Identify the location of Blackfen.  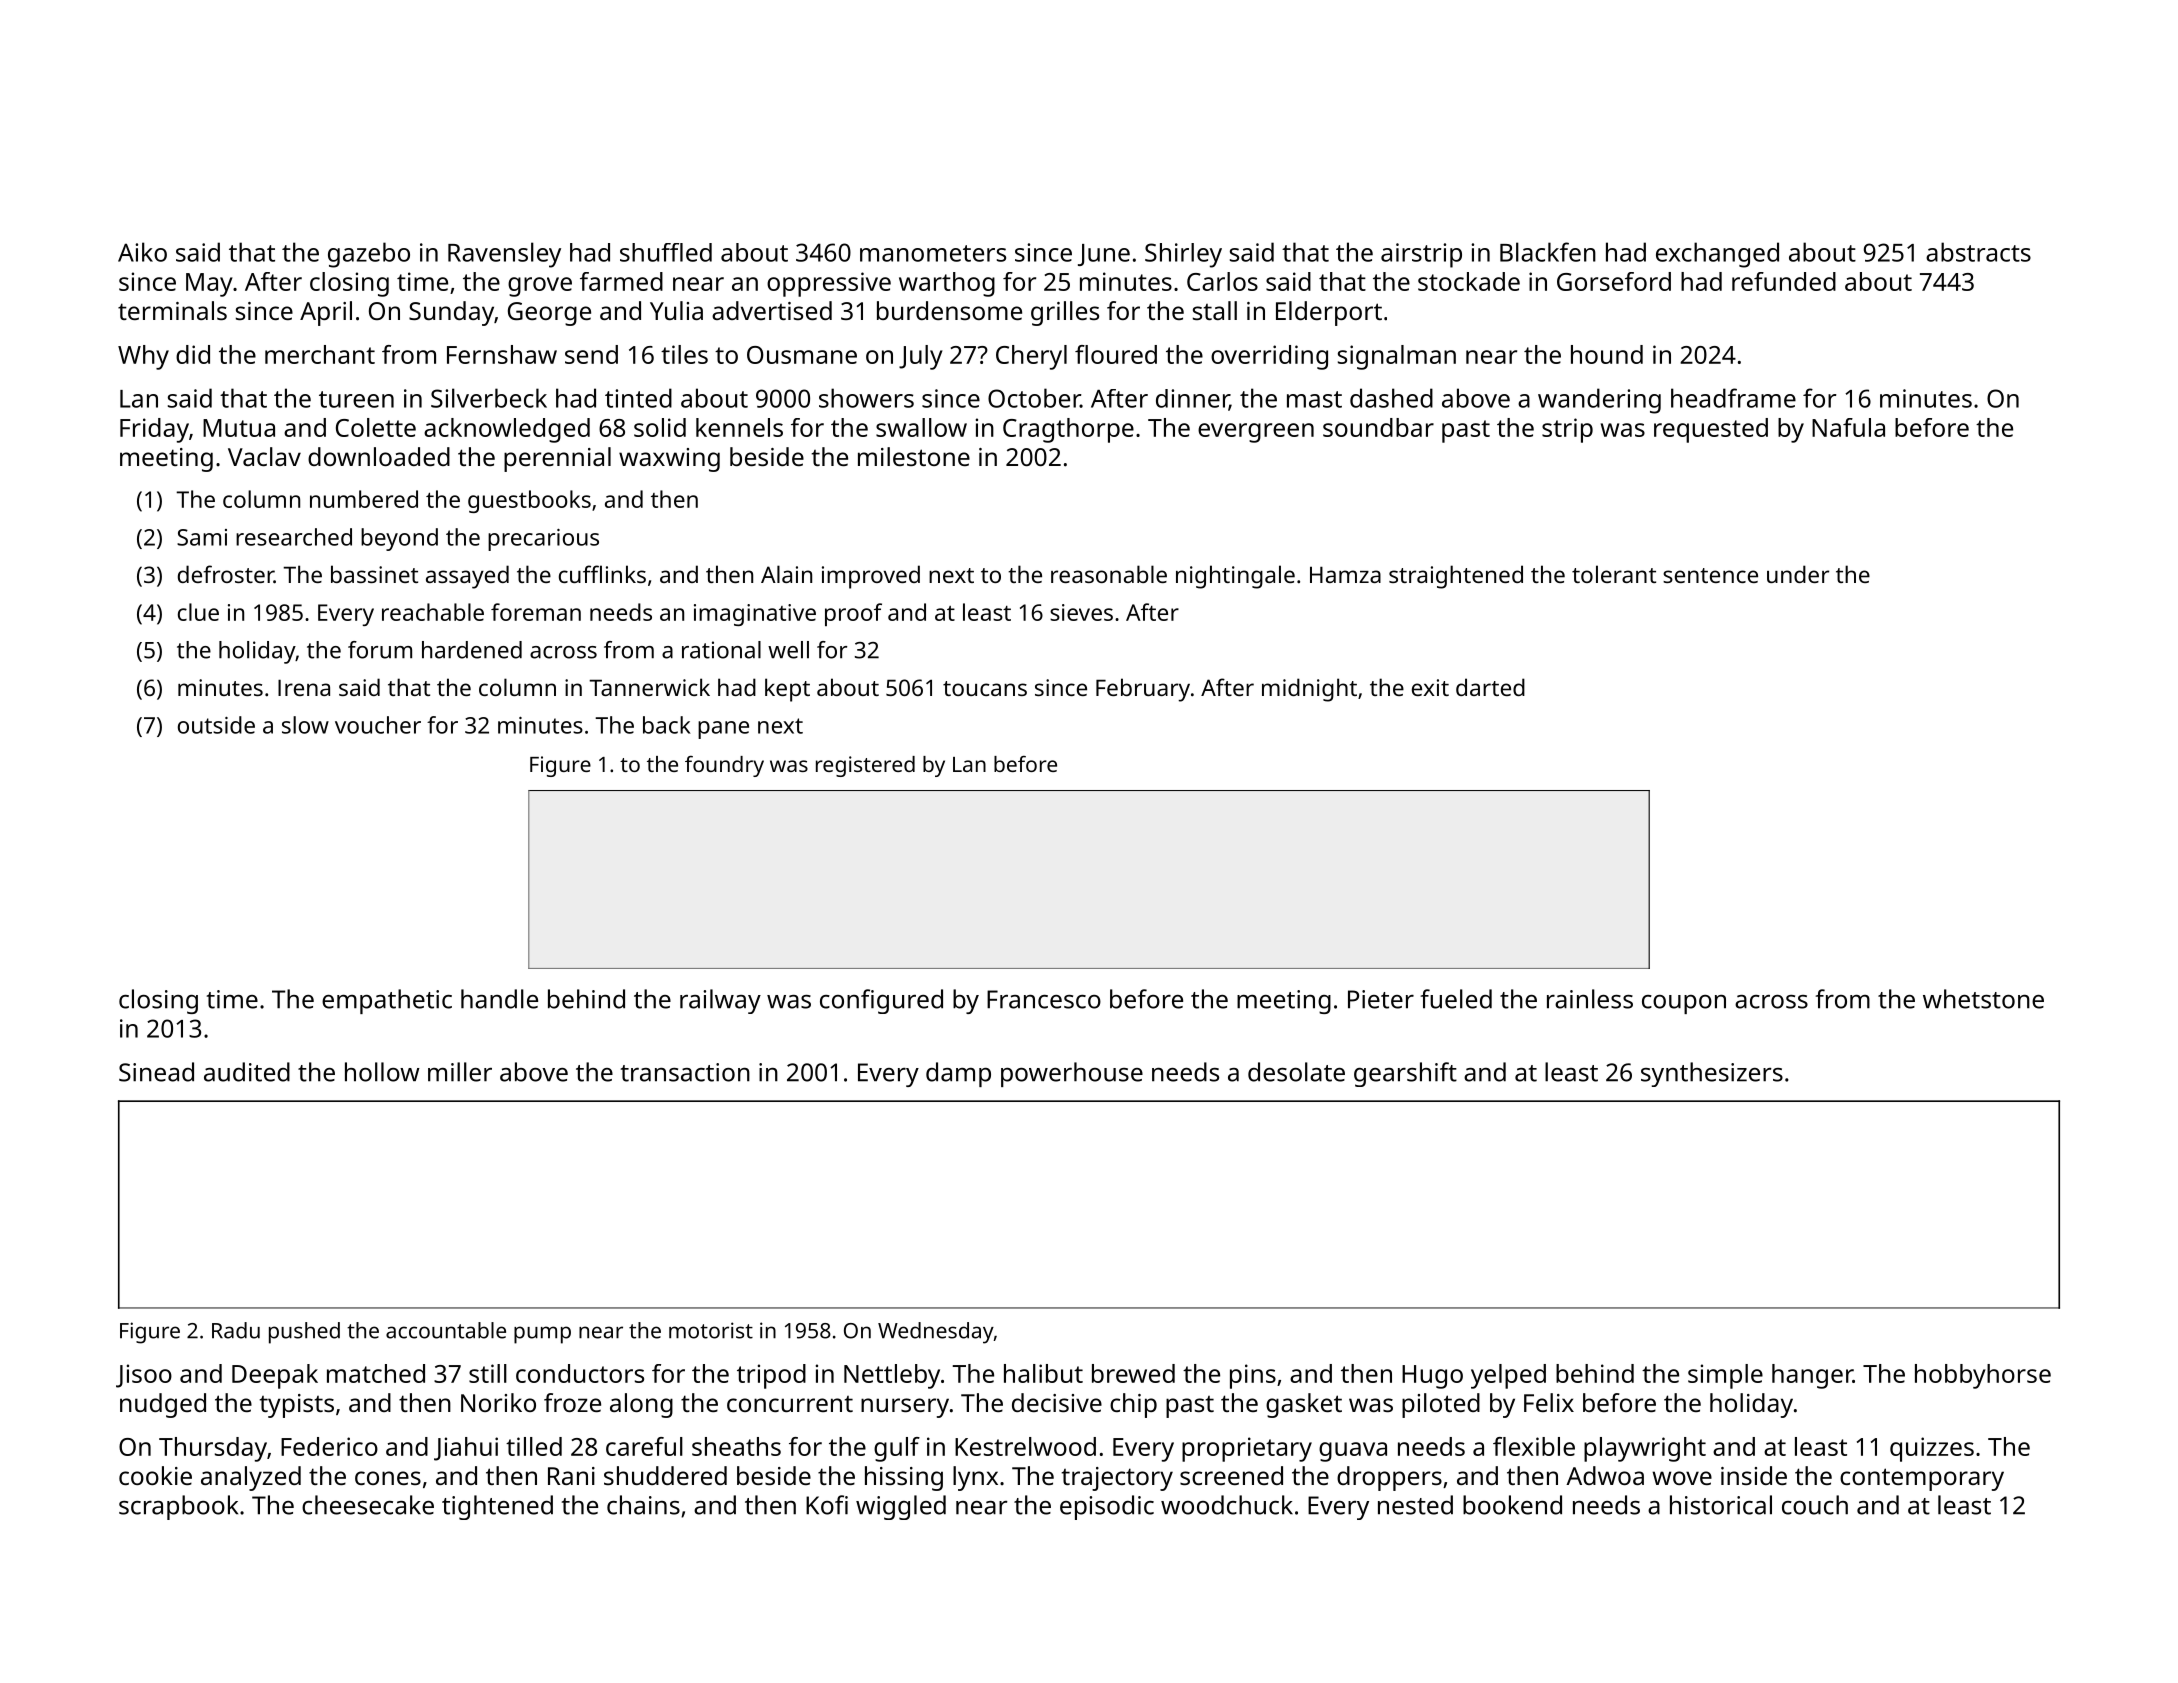
(1548, 252).
